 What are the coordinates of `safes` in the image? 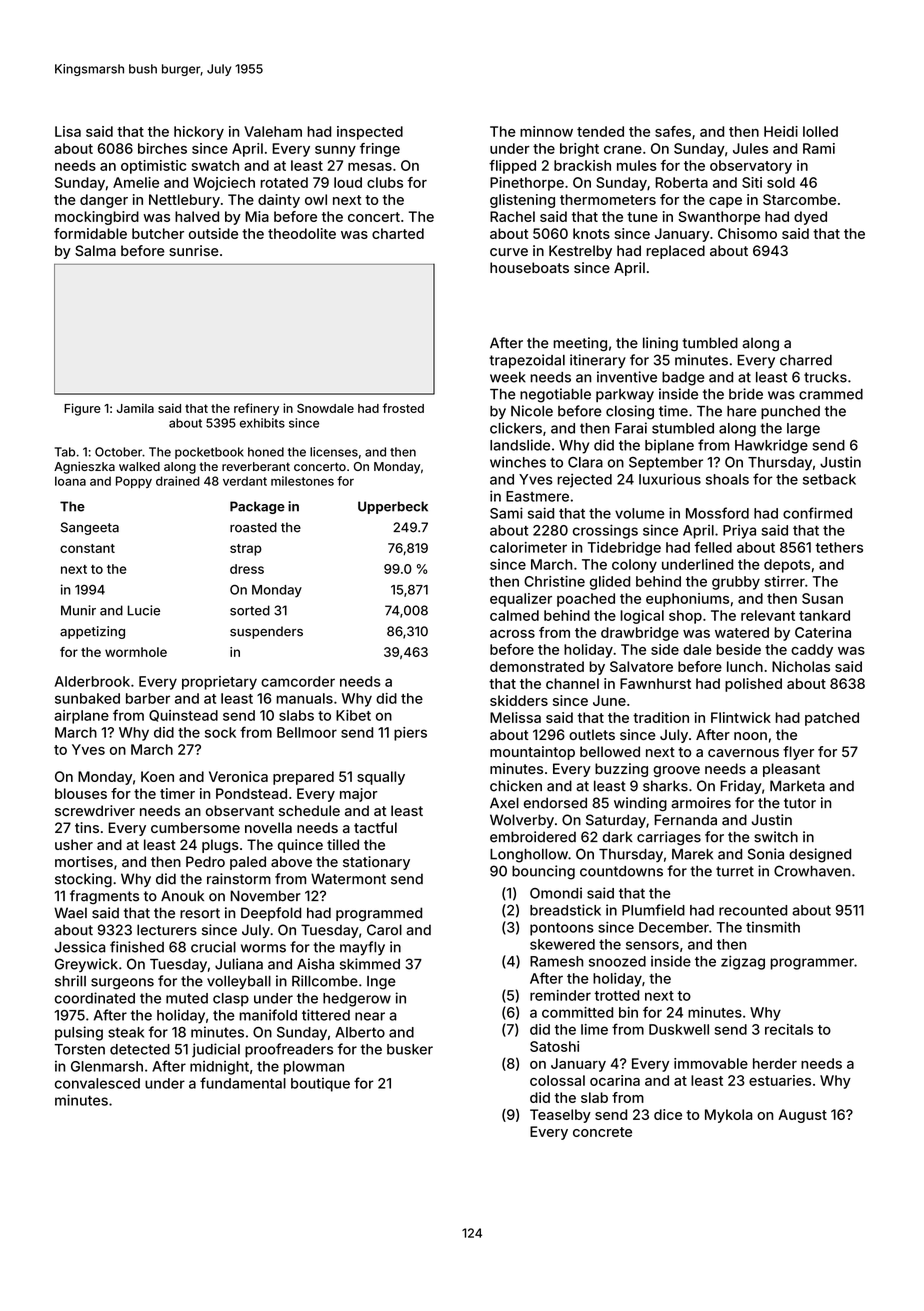 It's located at (673, 131).
